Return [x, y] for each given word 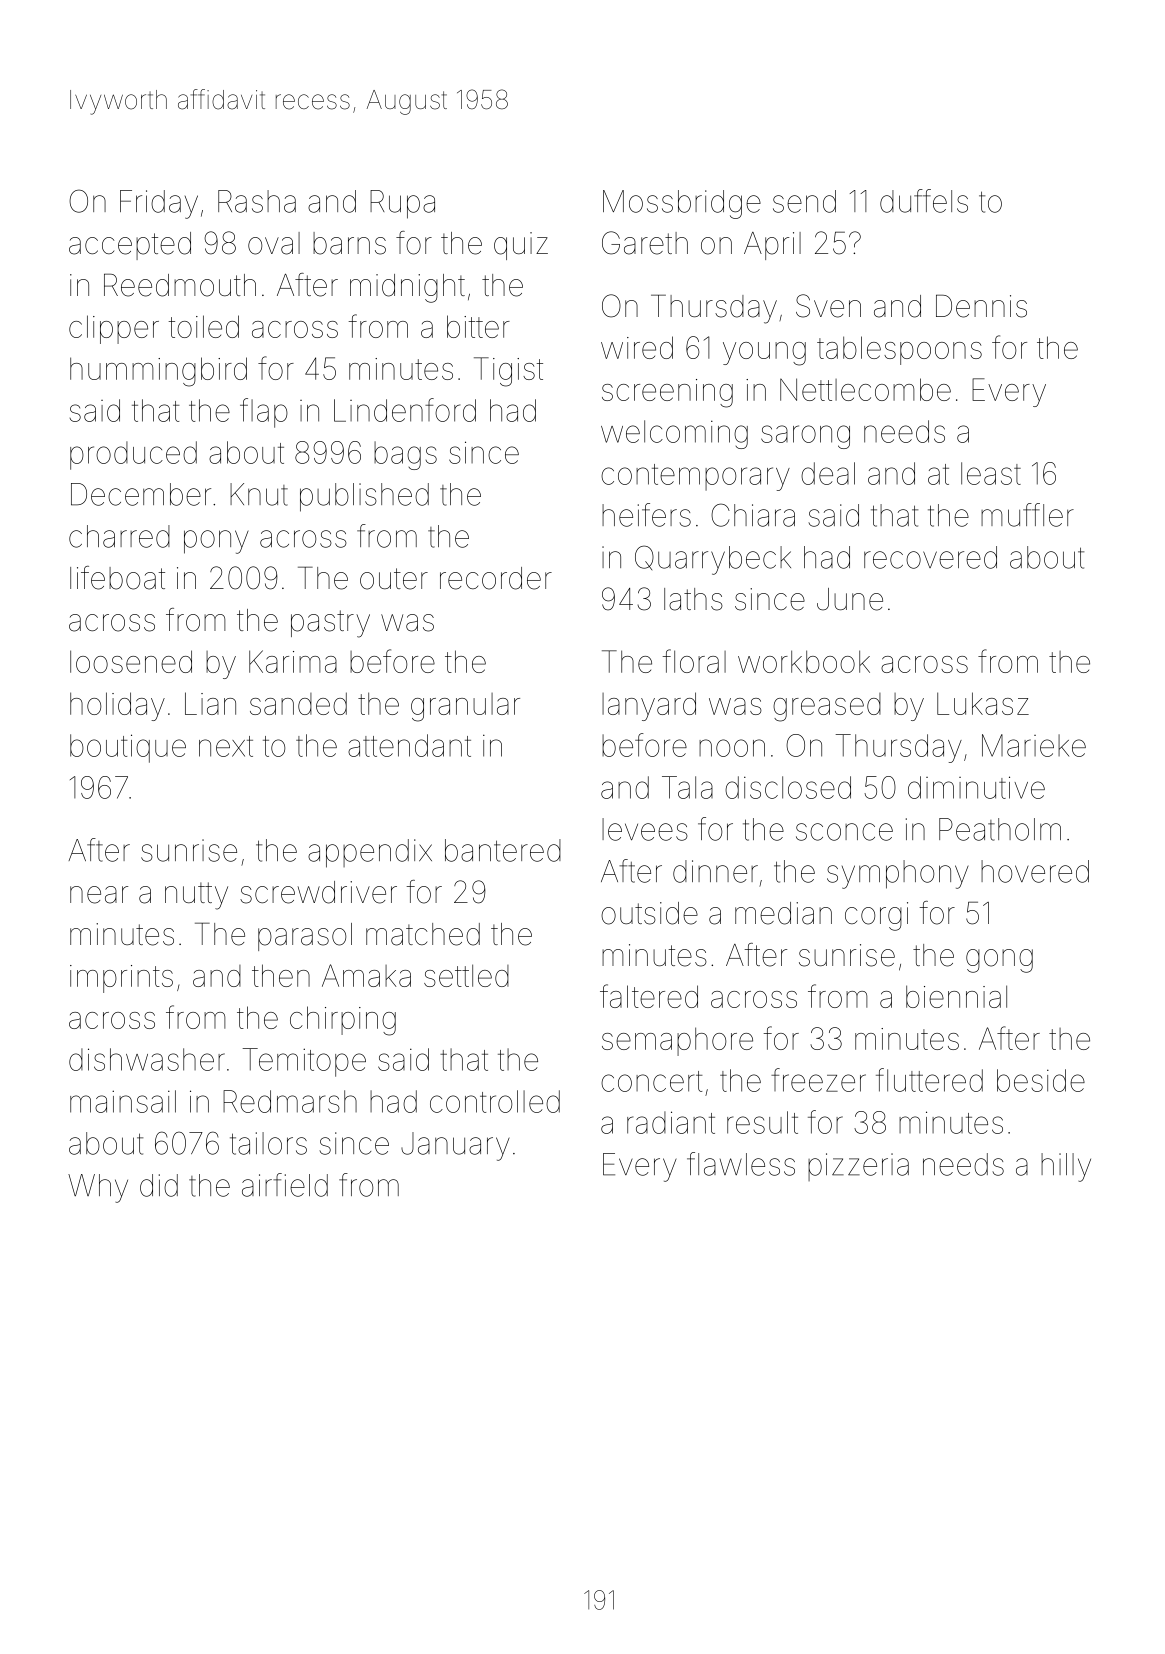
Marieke [1034, 745]
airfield [285, 1185]
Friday [159, 204]
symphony [898, 874]
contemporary [695, 477]
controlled [495, 1101]
